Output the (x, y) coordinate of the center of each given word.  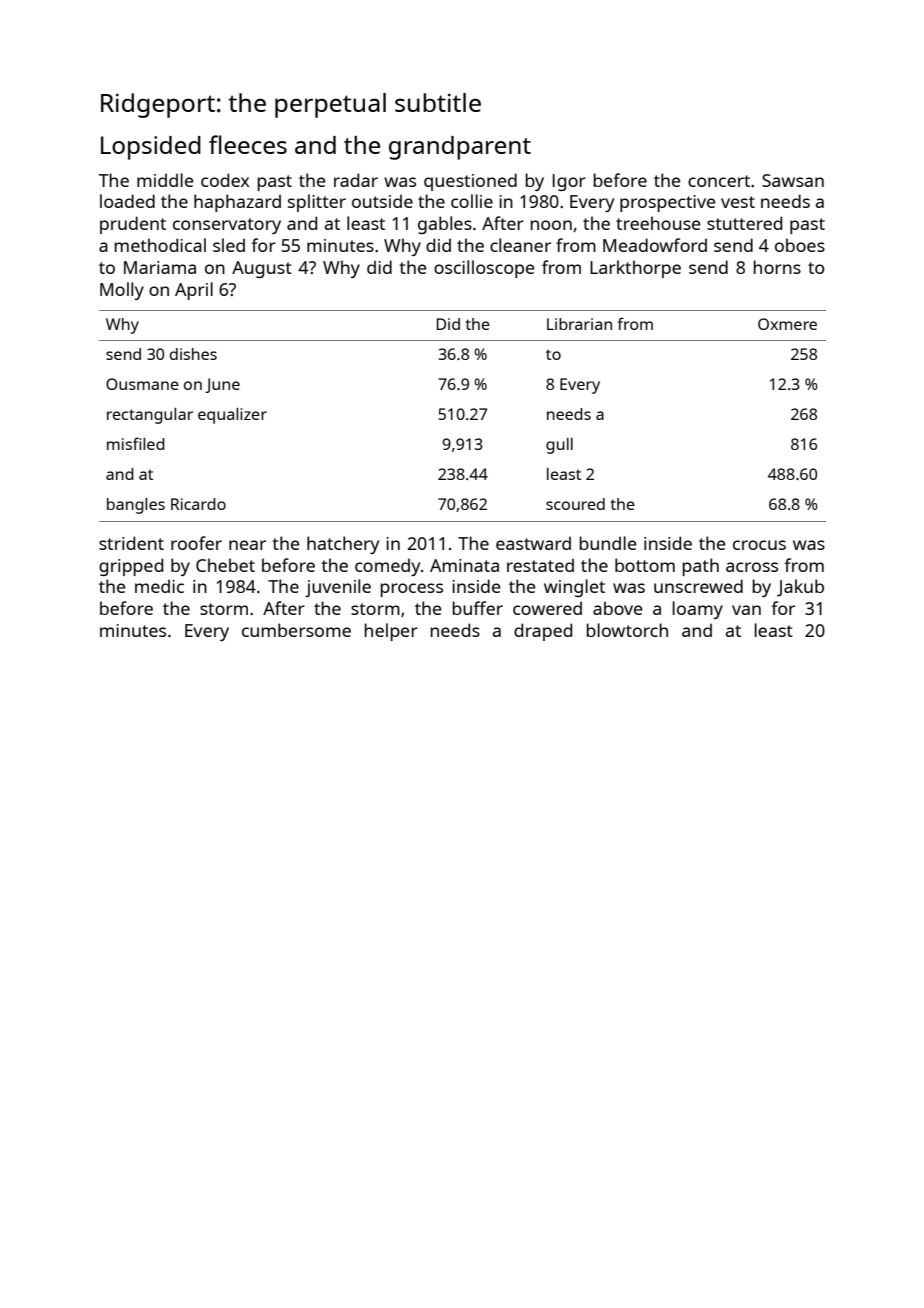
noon (551, 225)
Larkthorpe (635, 269)
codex (225, 180)
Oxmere (787, 324)
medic (159, 586)
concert (719, 181)
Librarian (579, 324)
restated (540, 565)
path (700, 567)
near (247, 545)
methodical (160, 245)
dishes (193, 354)
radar (356, 180)
